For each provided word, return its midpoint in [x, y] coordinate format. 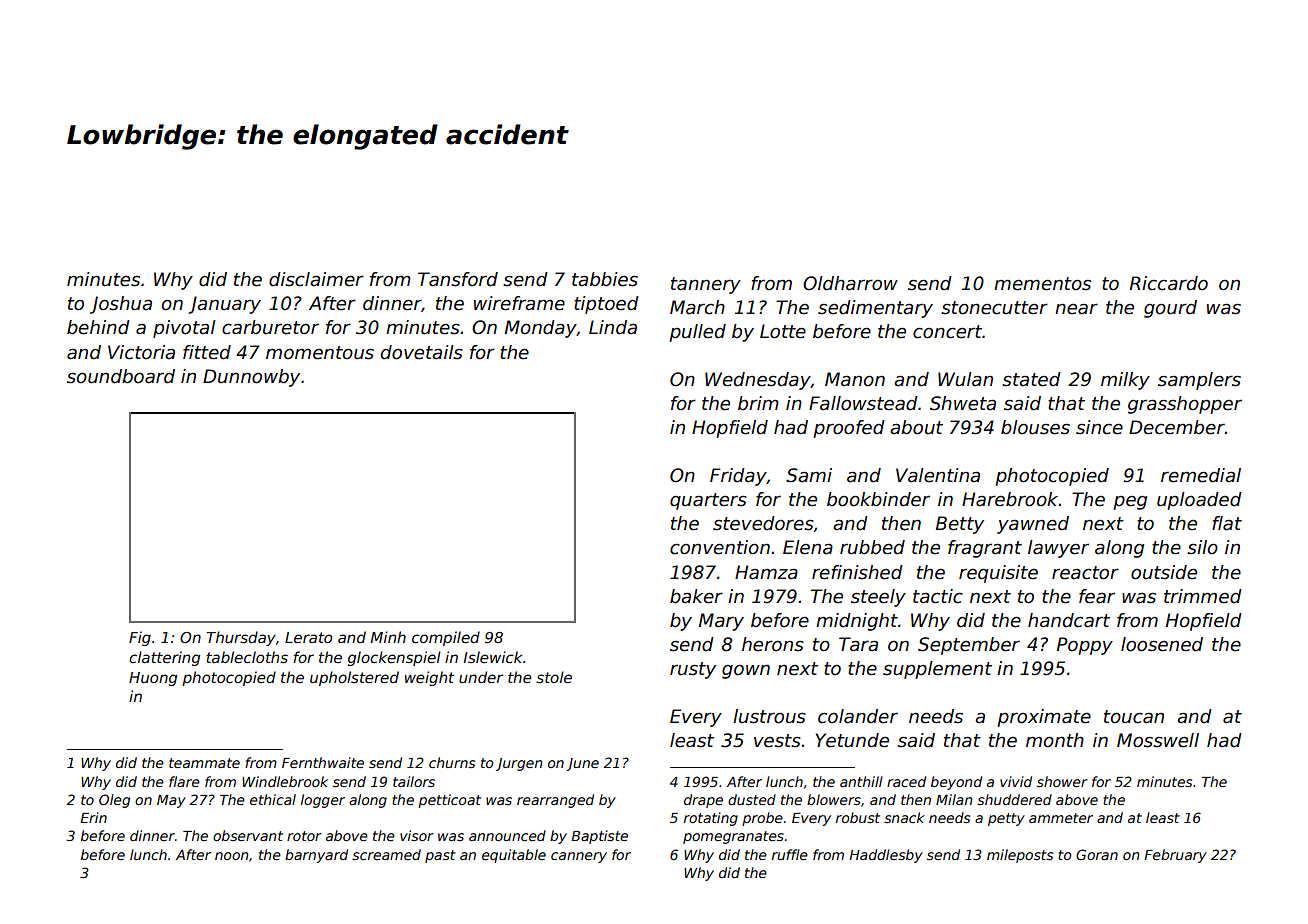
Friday [738, 477]
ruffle [790, 854]
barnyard [316, 856]
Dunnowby [251, 378]
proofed [849, 429]
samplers [1199, 381]
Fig [140, 638]
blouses [1035, 427]
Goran [1097, 854]
